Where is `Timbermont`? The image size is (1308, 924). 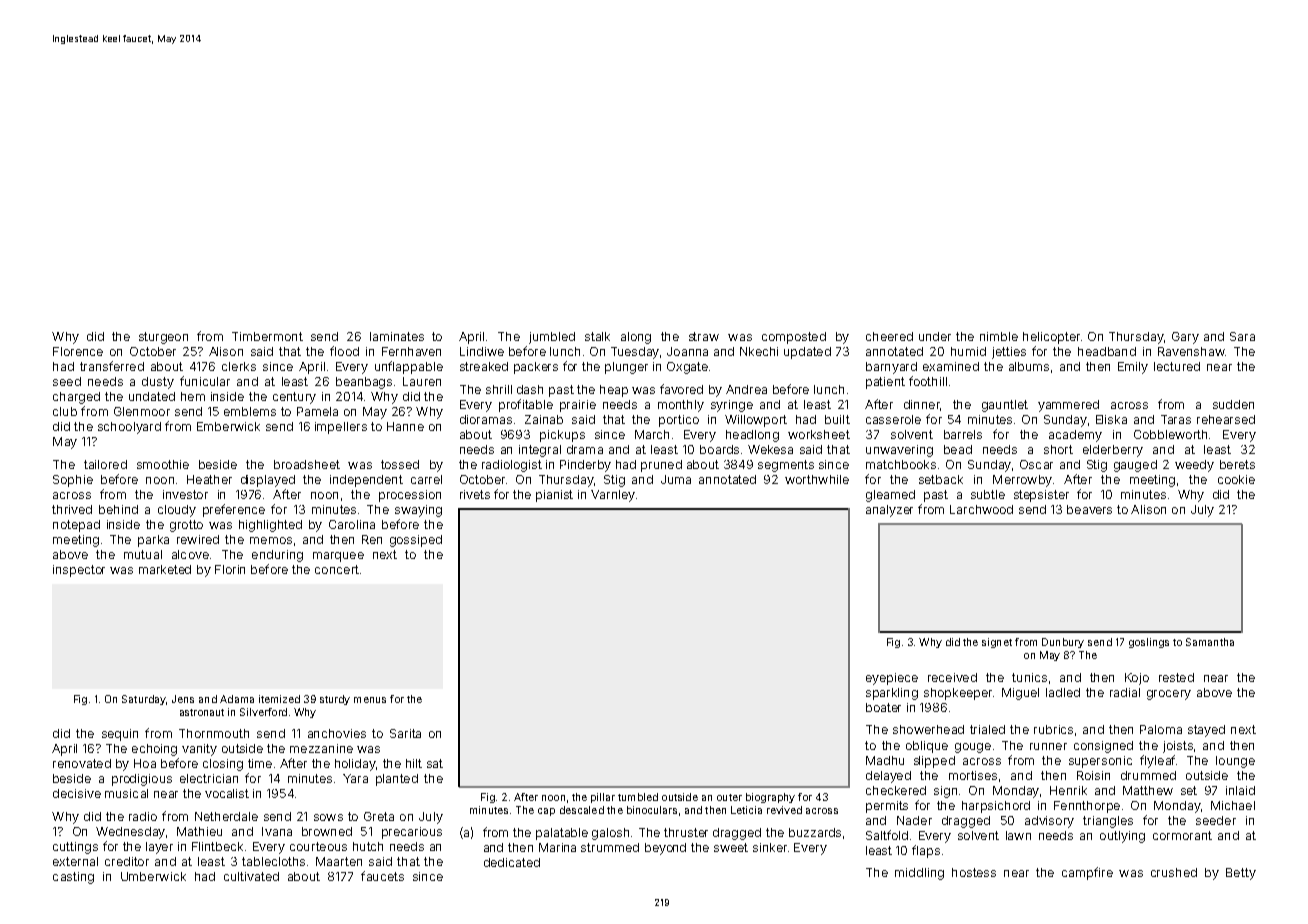 Timbermont is located at coordinates (267, 336).
